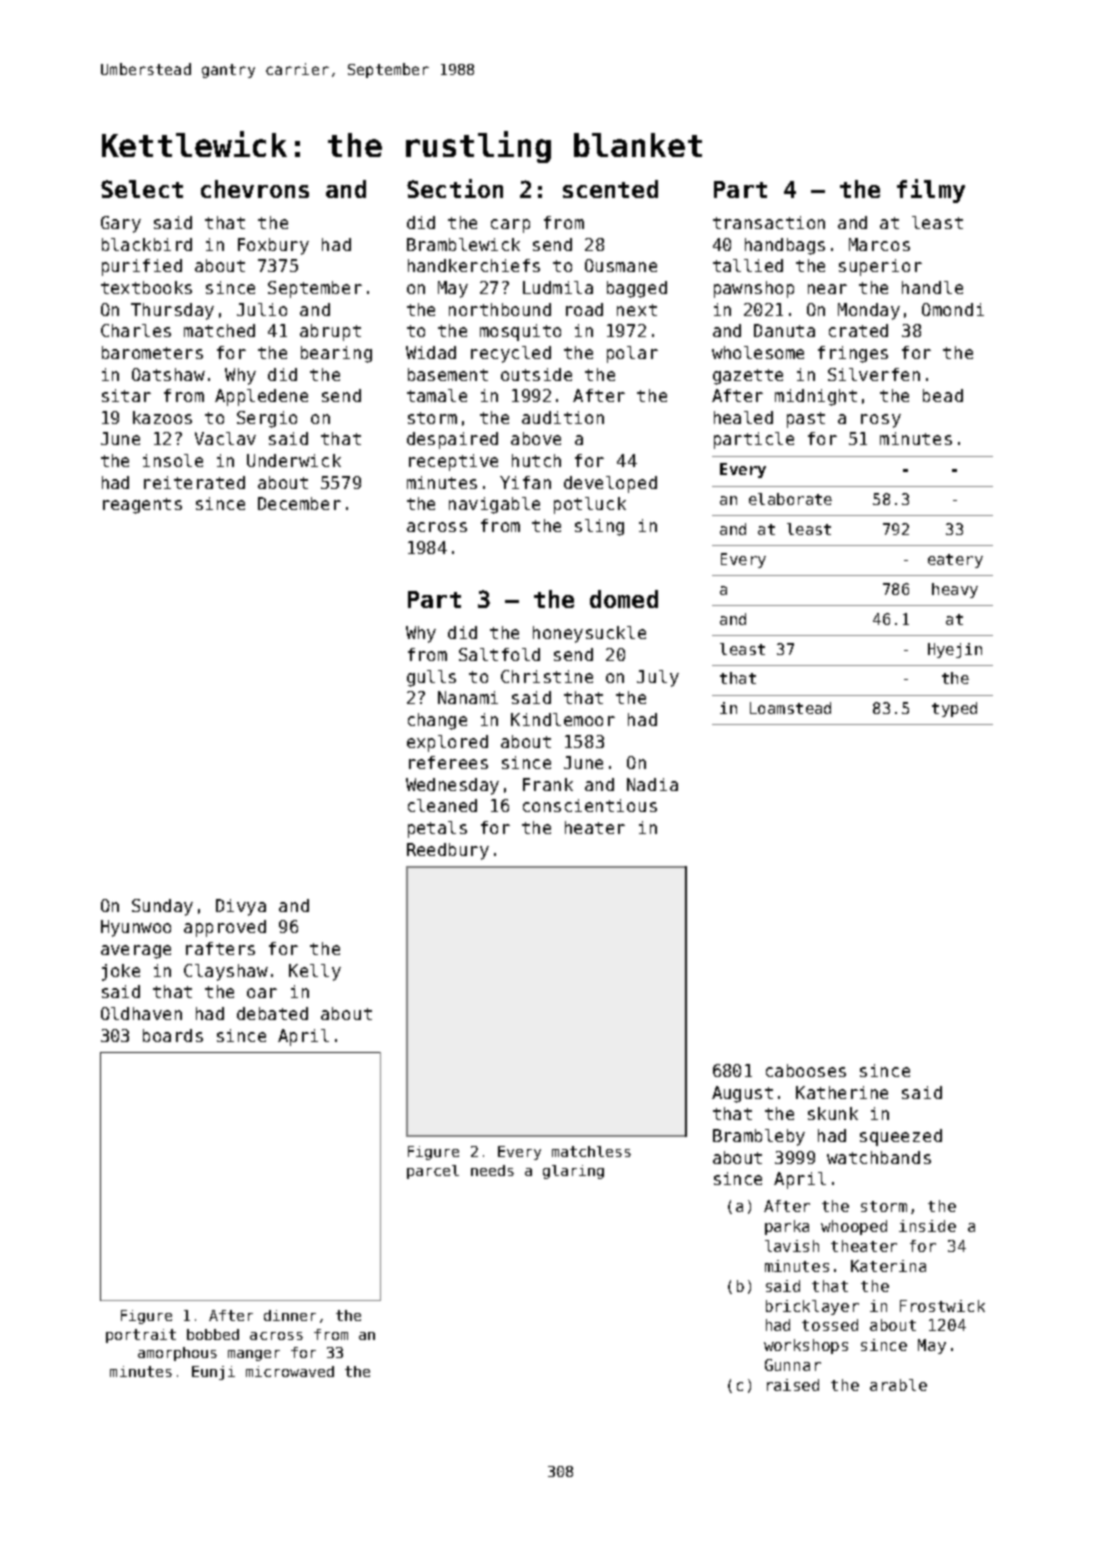 Image resolution: width=1093 pixels, height=1546 pixels. What do you see at coordinates (121, 972) in the screenshot?
I see `joke` at bounding box center [121, 972].
